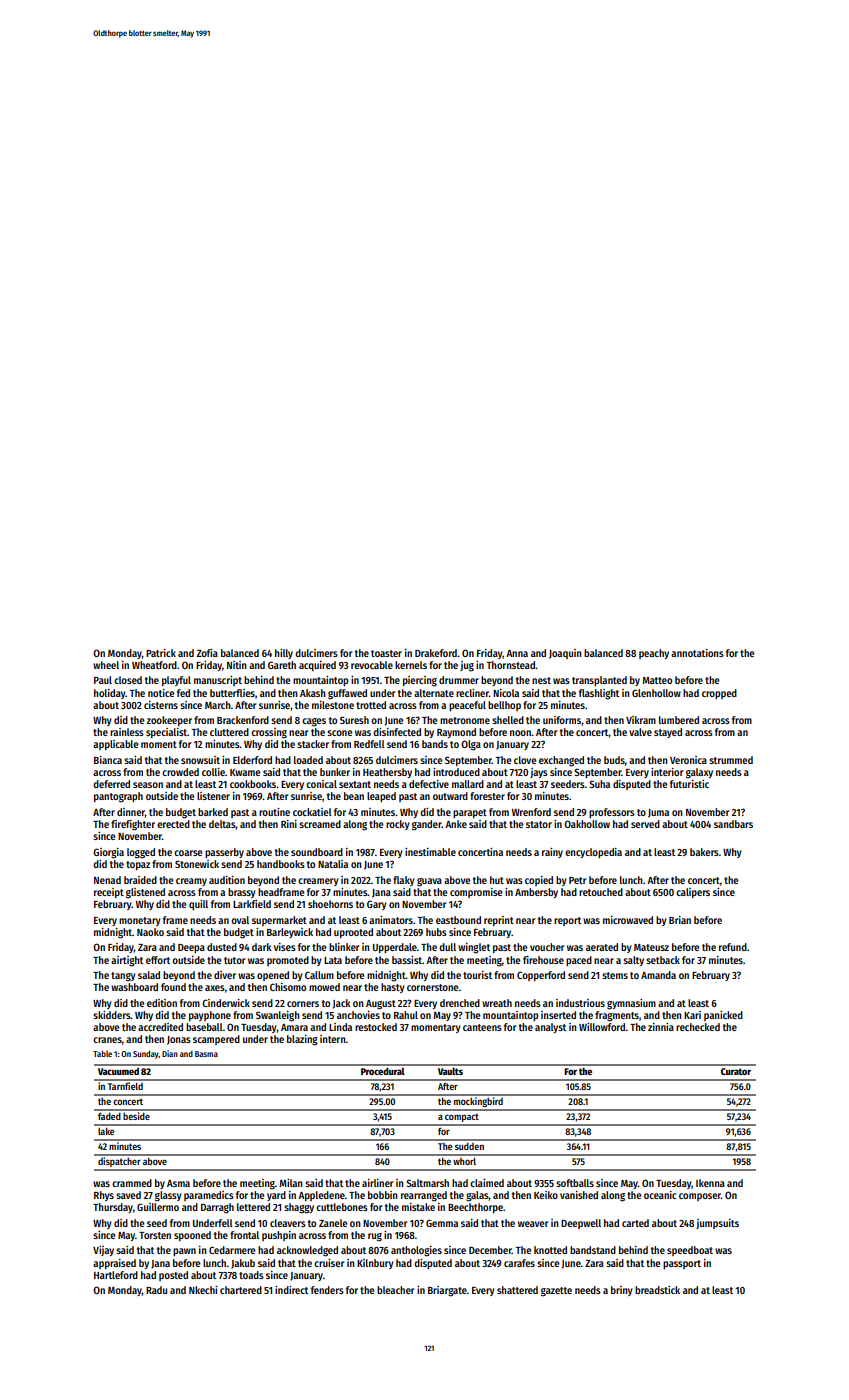 The height and width of the page is (1400, 849). Describe the element at coordinates (161, 653) in the page. I see `Patrick` at that location.
